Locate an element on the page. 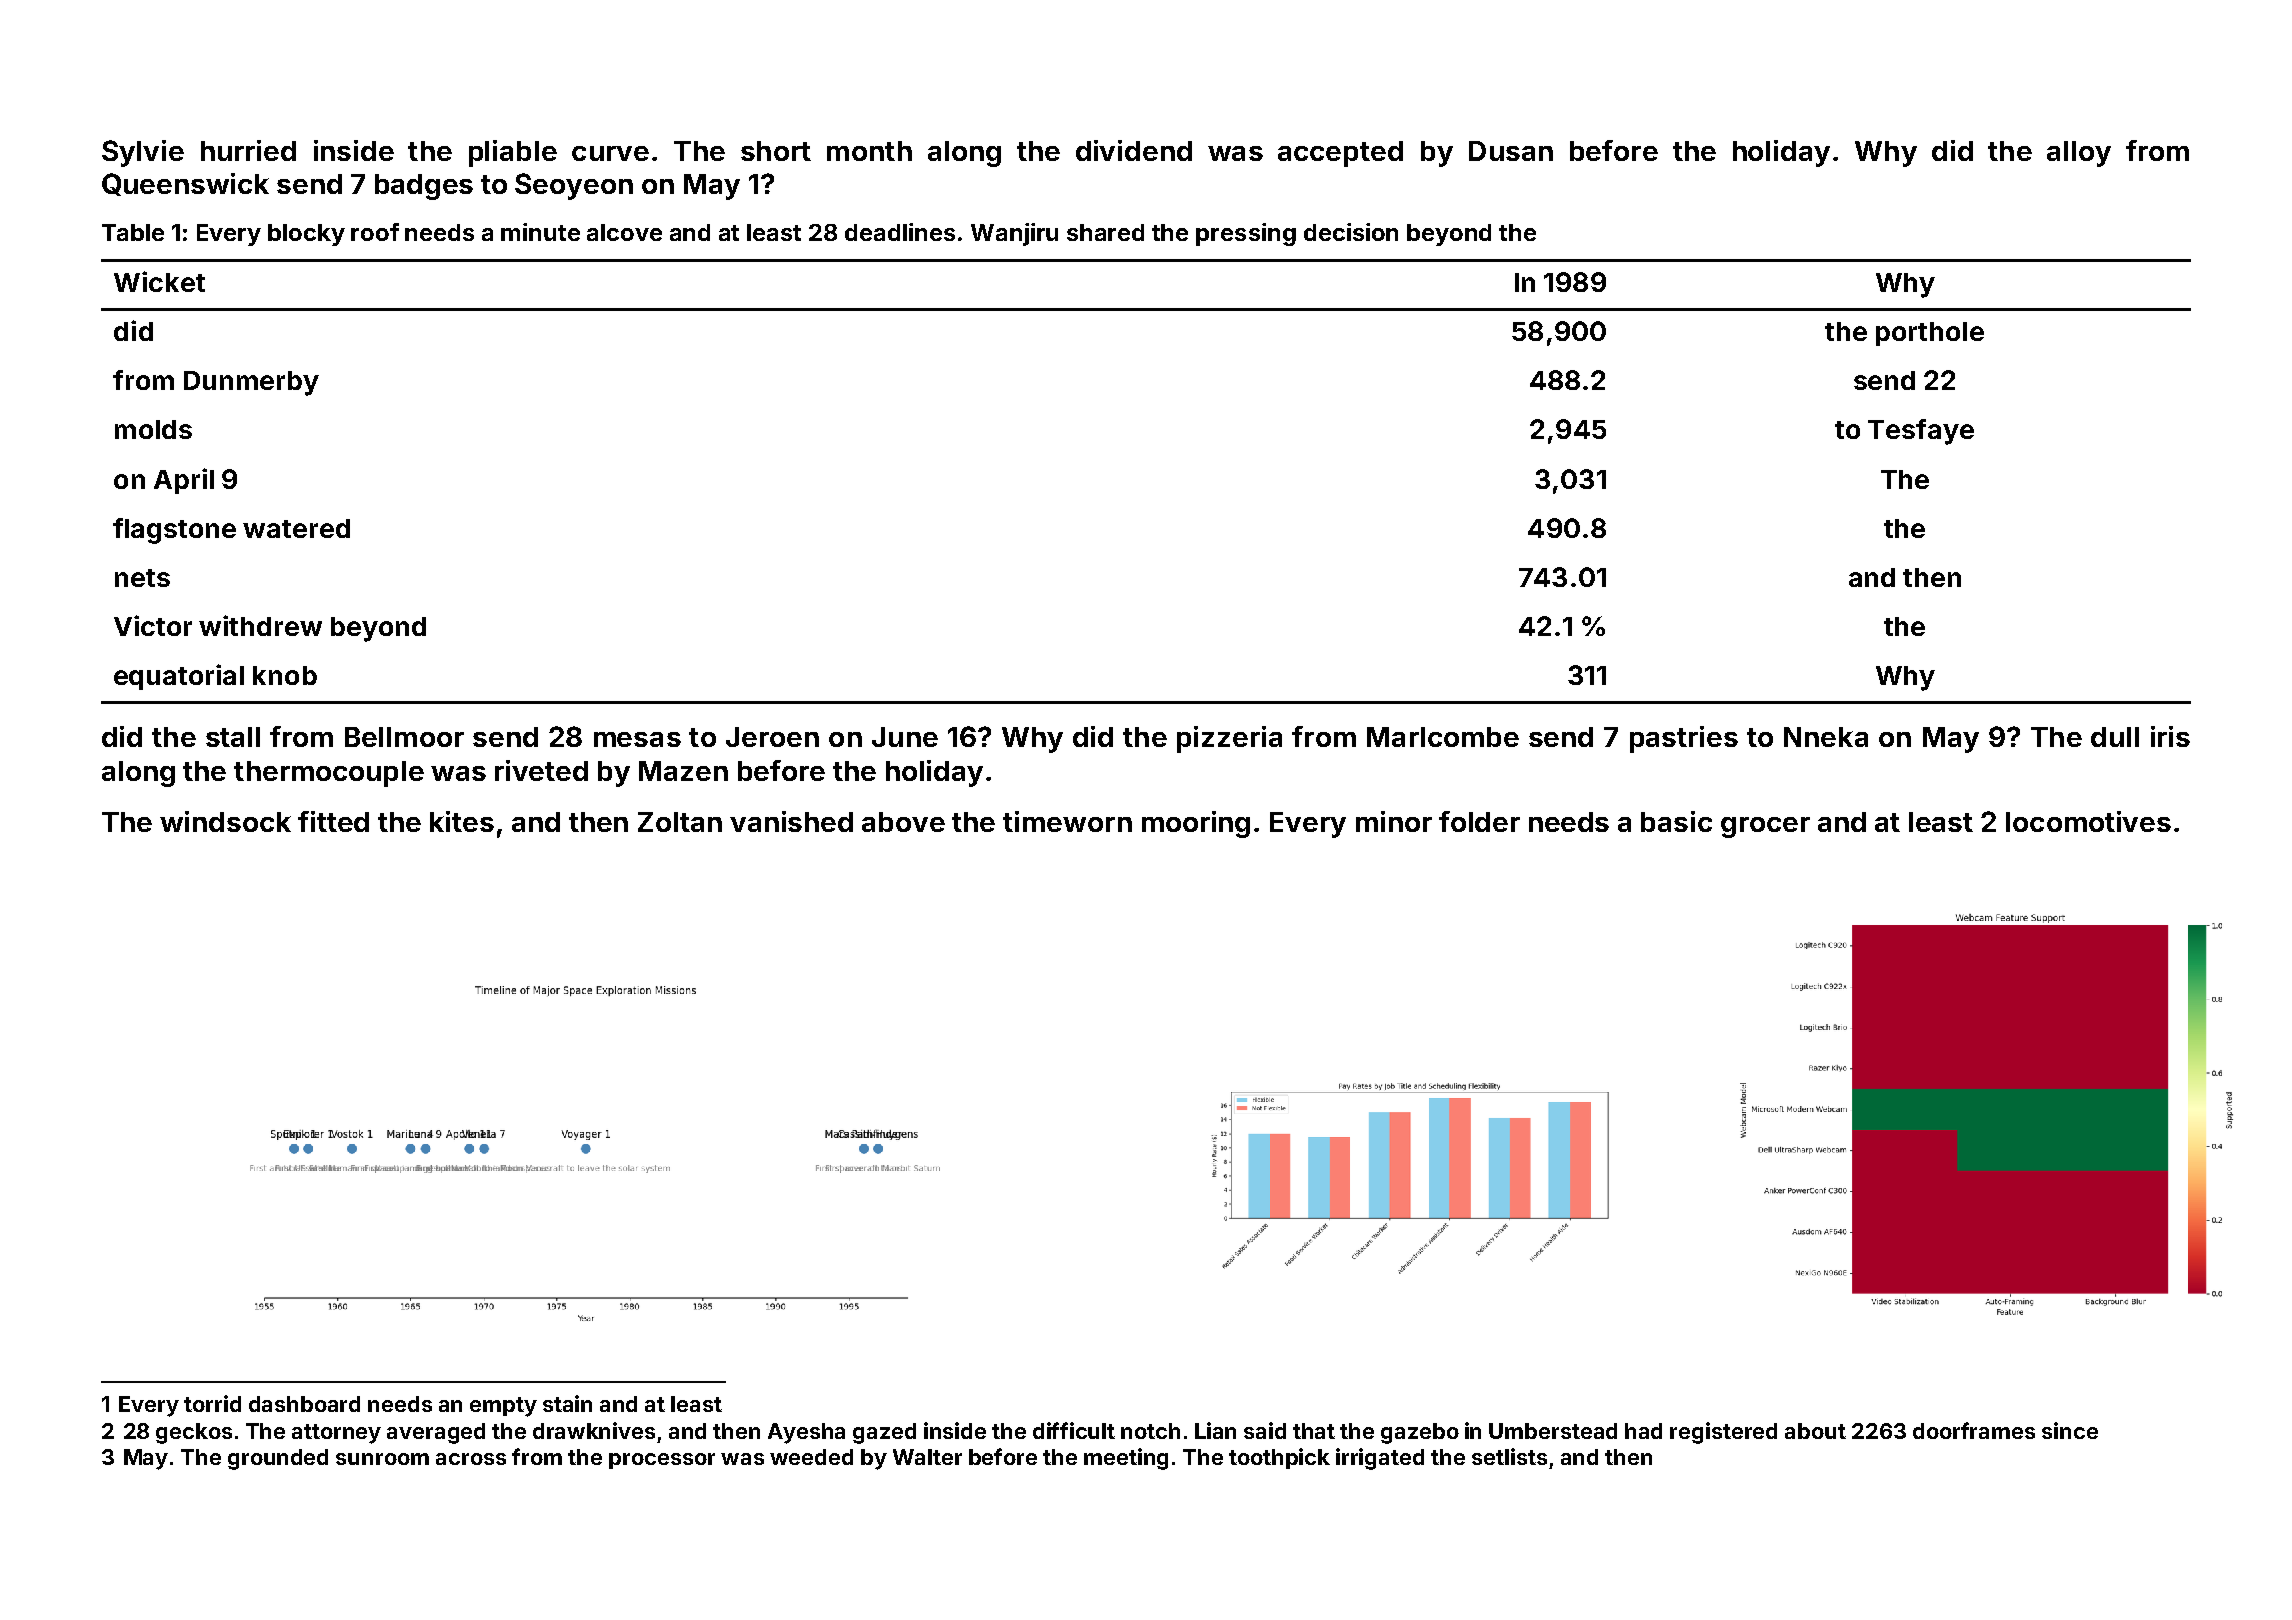 Image resolution: width=2292 pixels, height=1620 pixels. Walter is located at coordinates (927, 1457).
